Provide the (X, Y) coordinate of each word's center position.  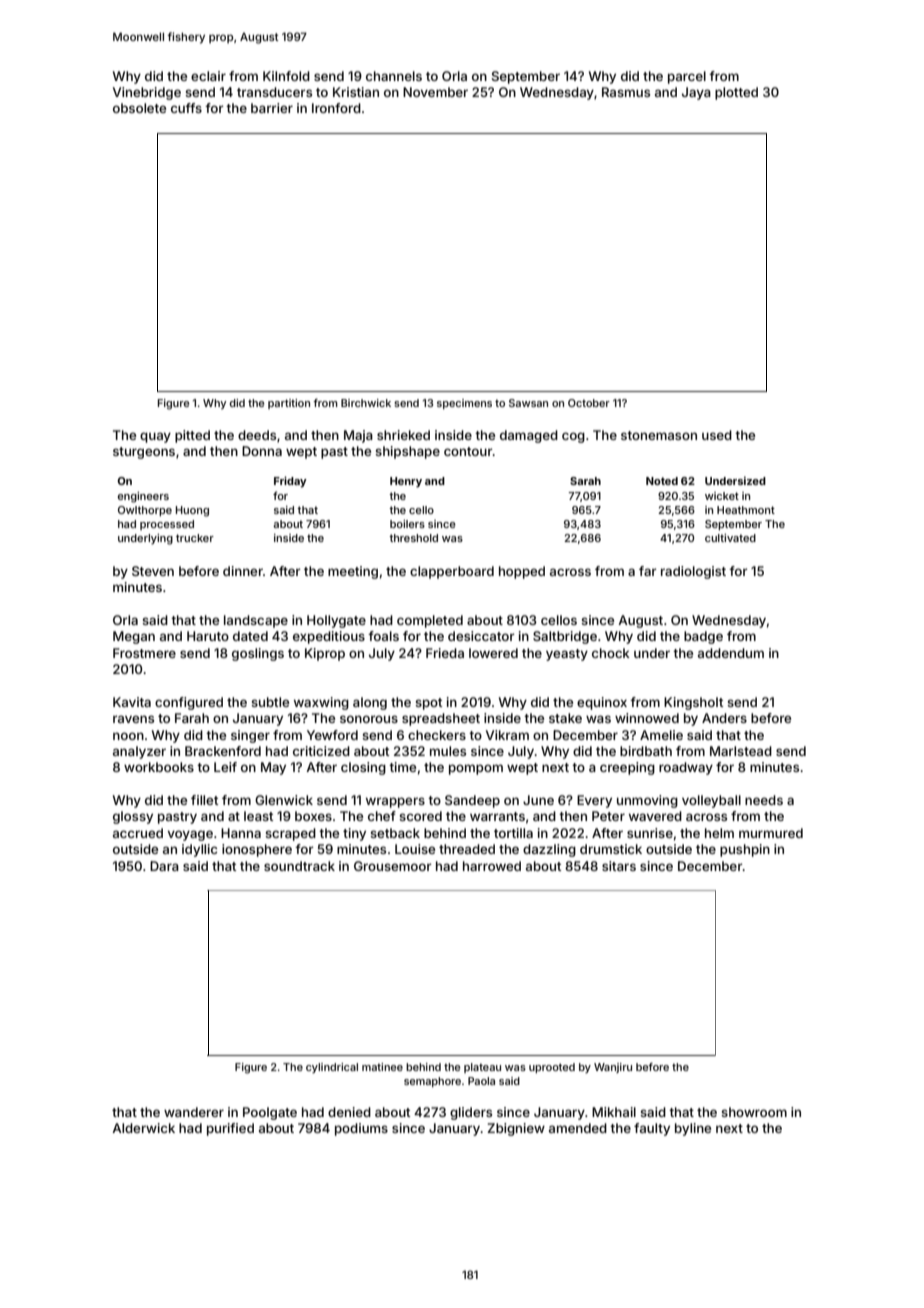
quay (155, 437)
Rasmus (626, 92)
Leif (225, 767)
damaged (529, 436)
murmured (771, 833)
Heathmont (746, 510)
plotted (736, 93)
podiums (361, 1129)
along (370, 703)
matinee (382, 1067)
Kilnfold (286, 76)
